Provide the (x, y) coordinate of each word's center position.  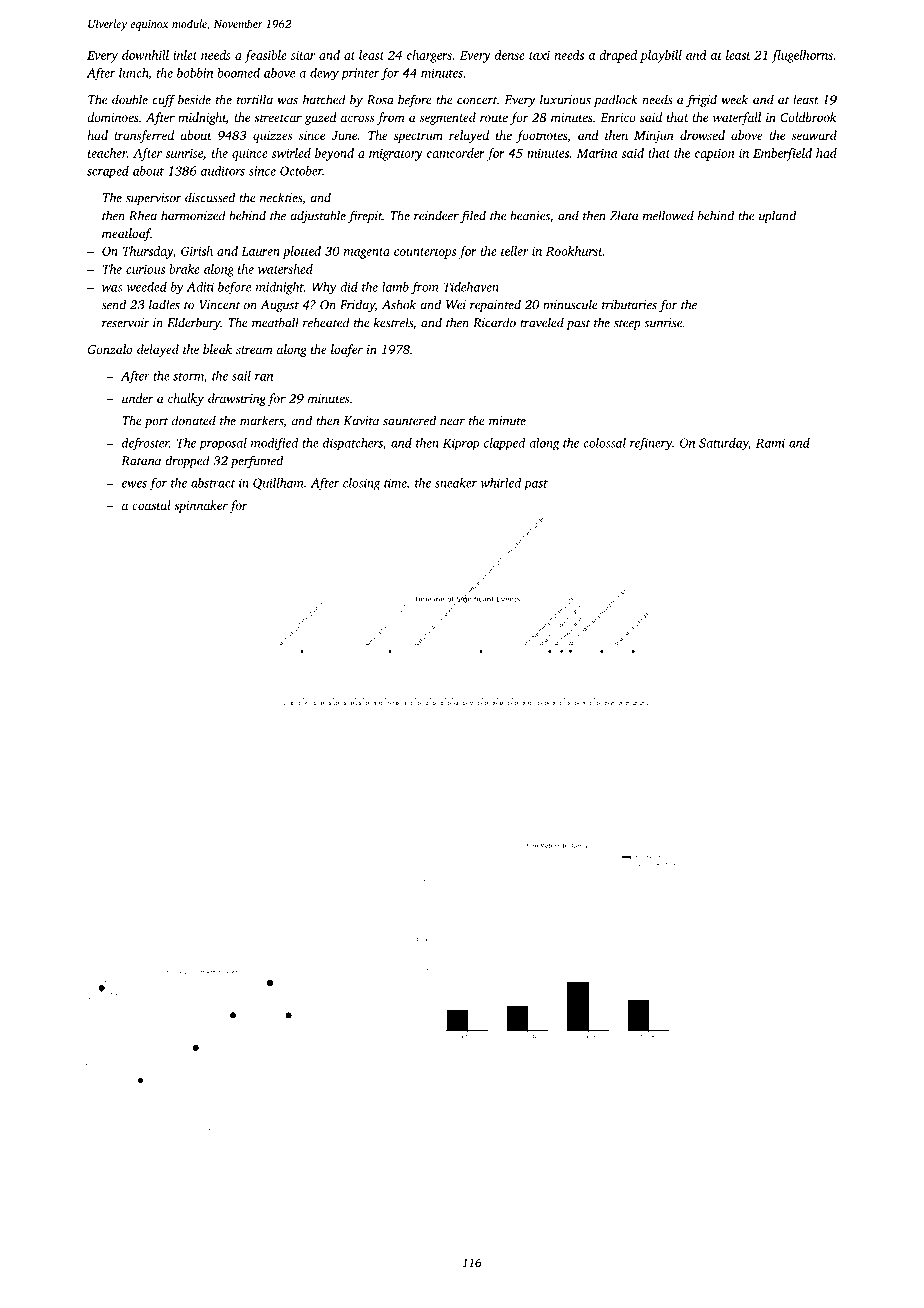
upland (777, 216)
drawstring (237, 399)
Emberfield (782, 154)
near (452, 422)
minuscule (570, 304)
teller (514, 251)
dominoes (113, 117)
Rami (770, 443)
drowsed (702, 135)
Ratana (141, 461)
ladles (164, 304)
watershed (285, 269)
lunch (133, 73)
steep (627, 324)
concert (477, 100)
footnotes (541, 136)
